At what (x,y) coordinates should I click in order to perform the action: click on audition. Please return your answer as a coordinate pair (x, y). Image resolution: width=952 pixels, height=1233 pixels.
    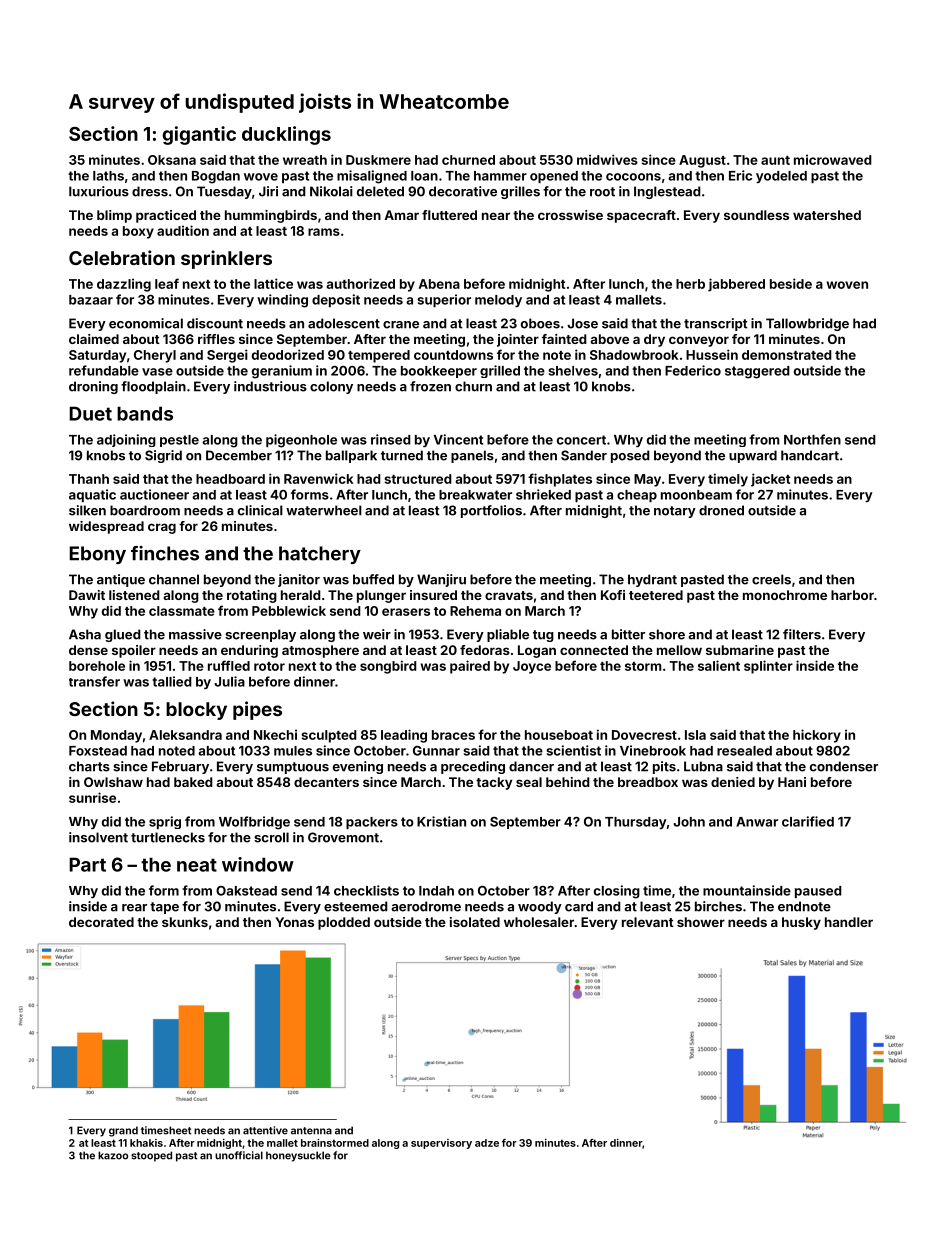
    Looking at the image, I should click on (183, 230).
